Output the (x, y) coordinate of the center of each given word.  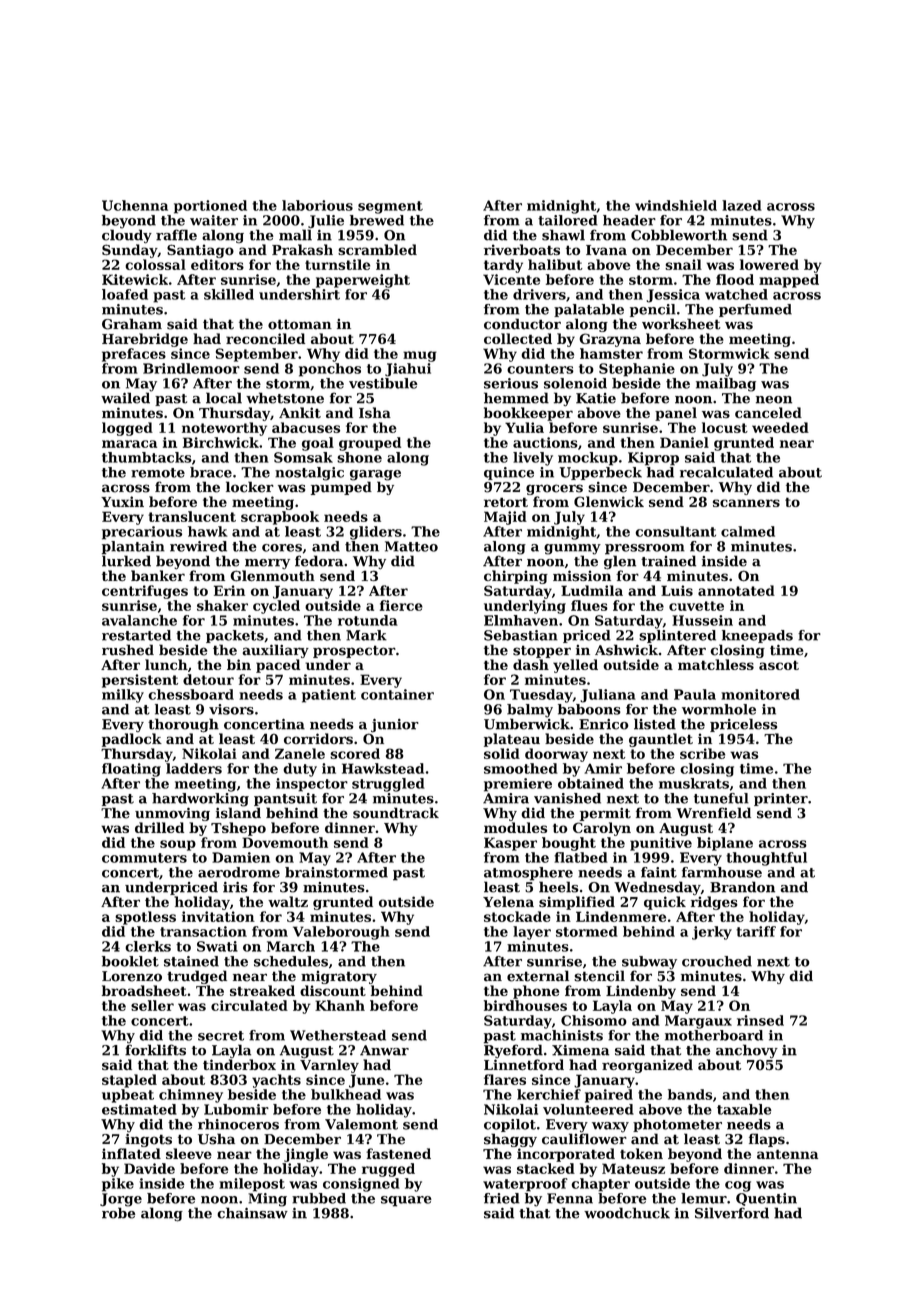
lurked (126, 561)
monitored (760, 694)
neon (774, 400)
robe (118, 1213)
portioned (210, 207)
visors (231, 709)
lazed (742, 205)
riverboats (522, 249)
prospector (354, 651)
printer (781, 799)
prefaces (134, 355)
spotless (145, 918)
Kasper (510, 844)
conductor (522, 324)
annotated (736, 590)
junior (395, 726)
